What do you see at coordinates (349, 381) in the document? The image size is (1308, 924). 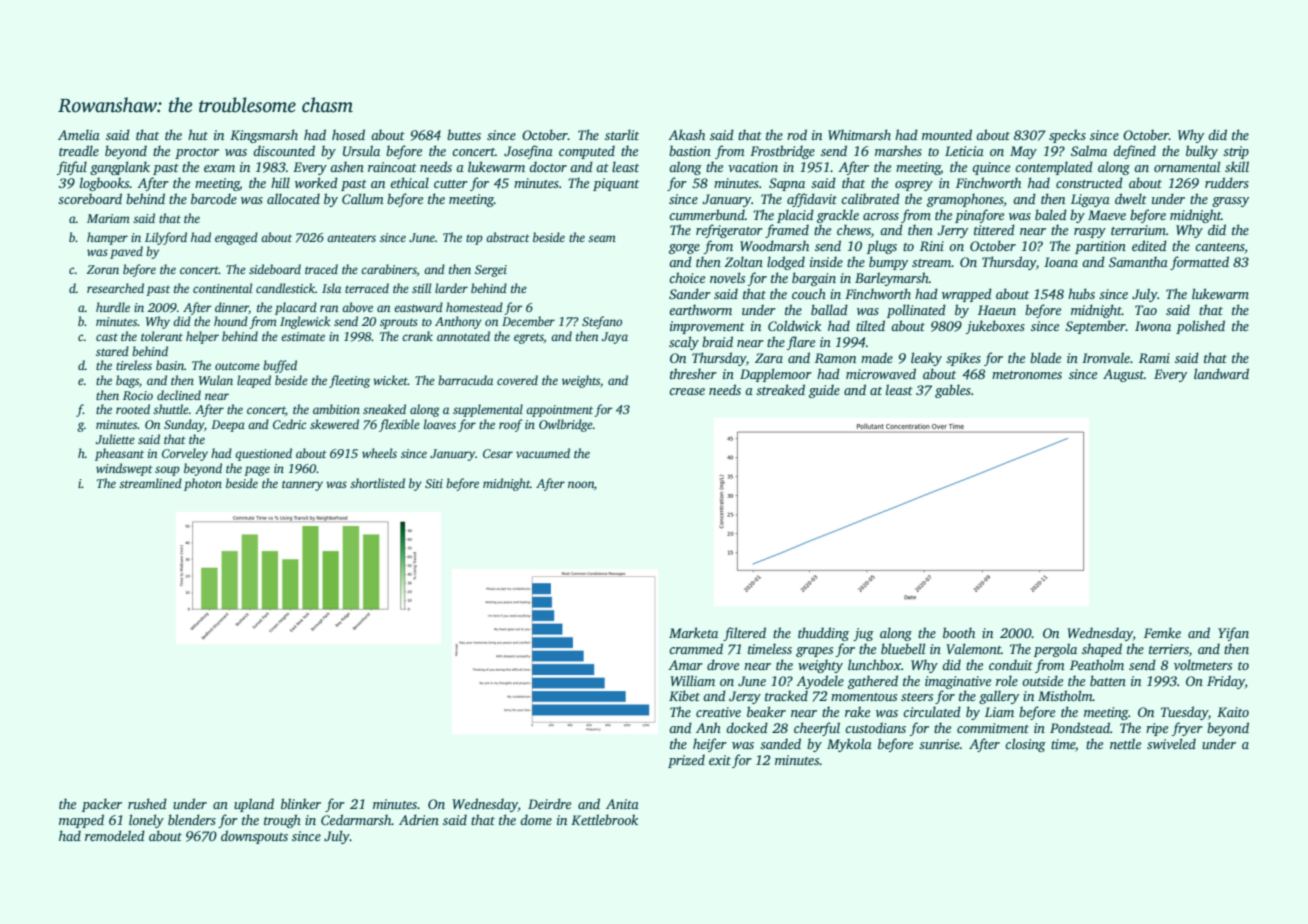 I see `fleeting` at bounding box center [349, 381].
